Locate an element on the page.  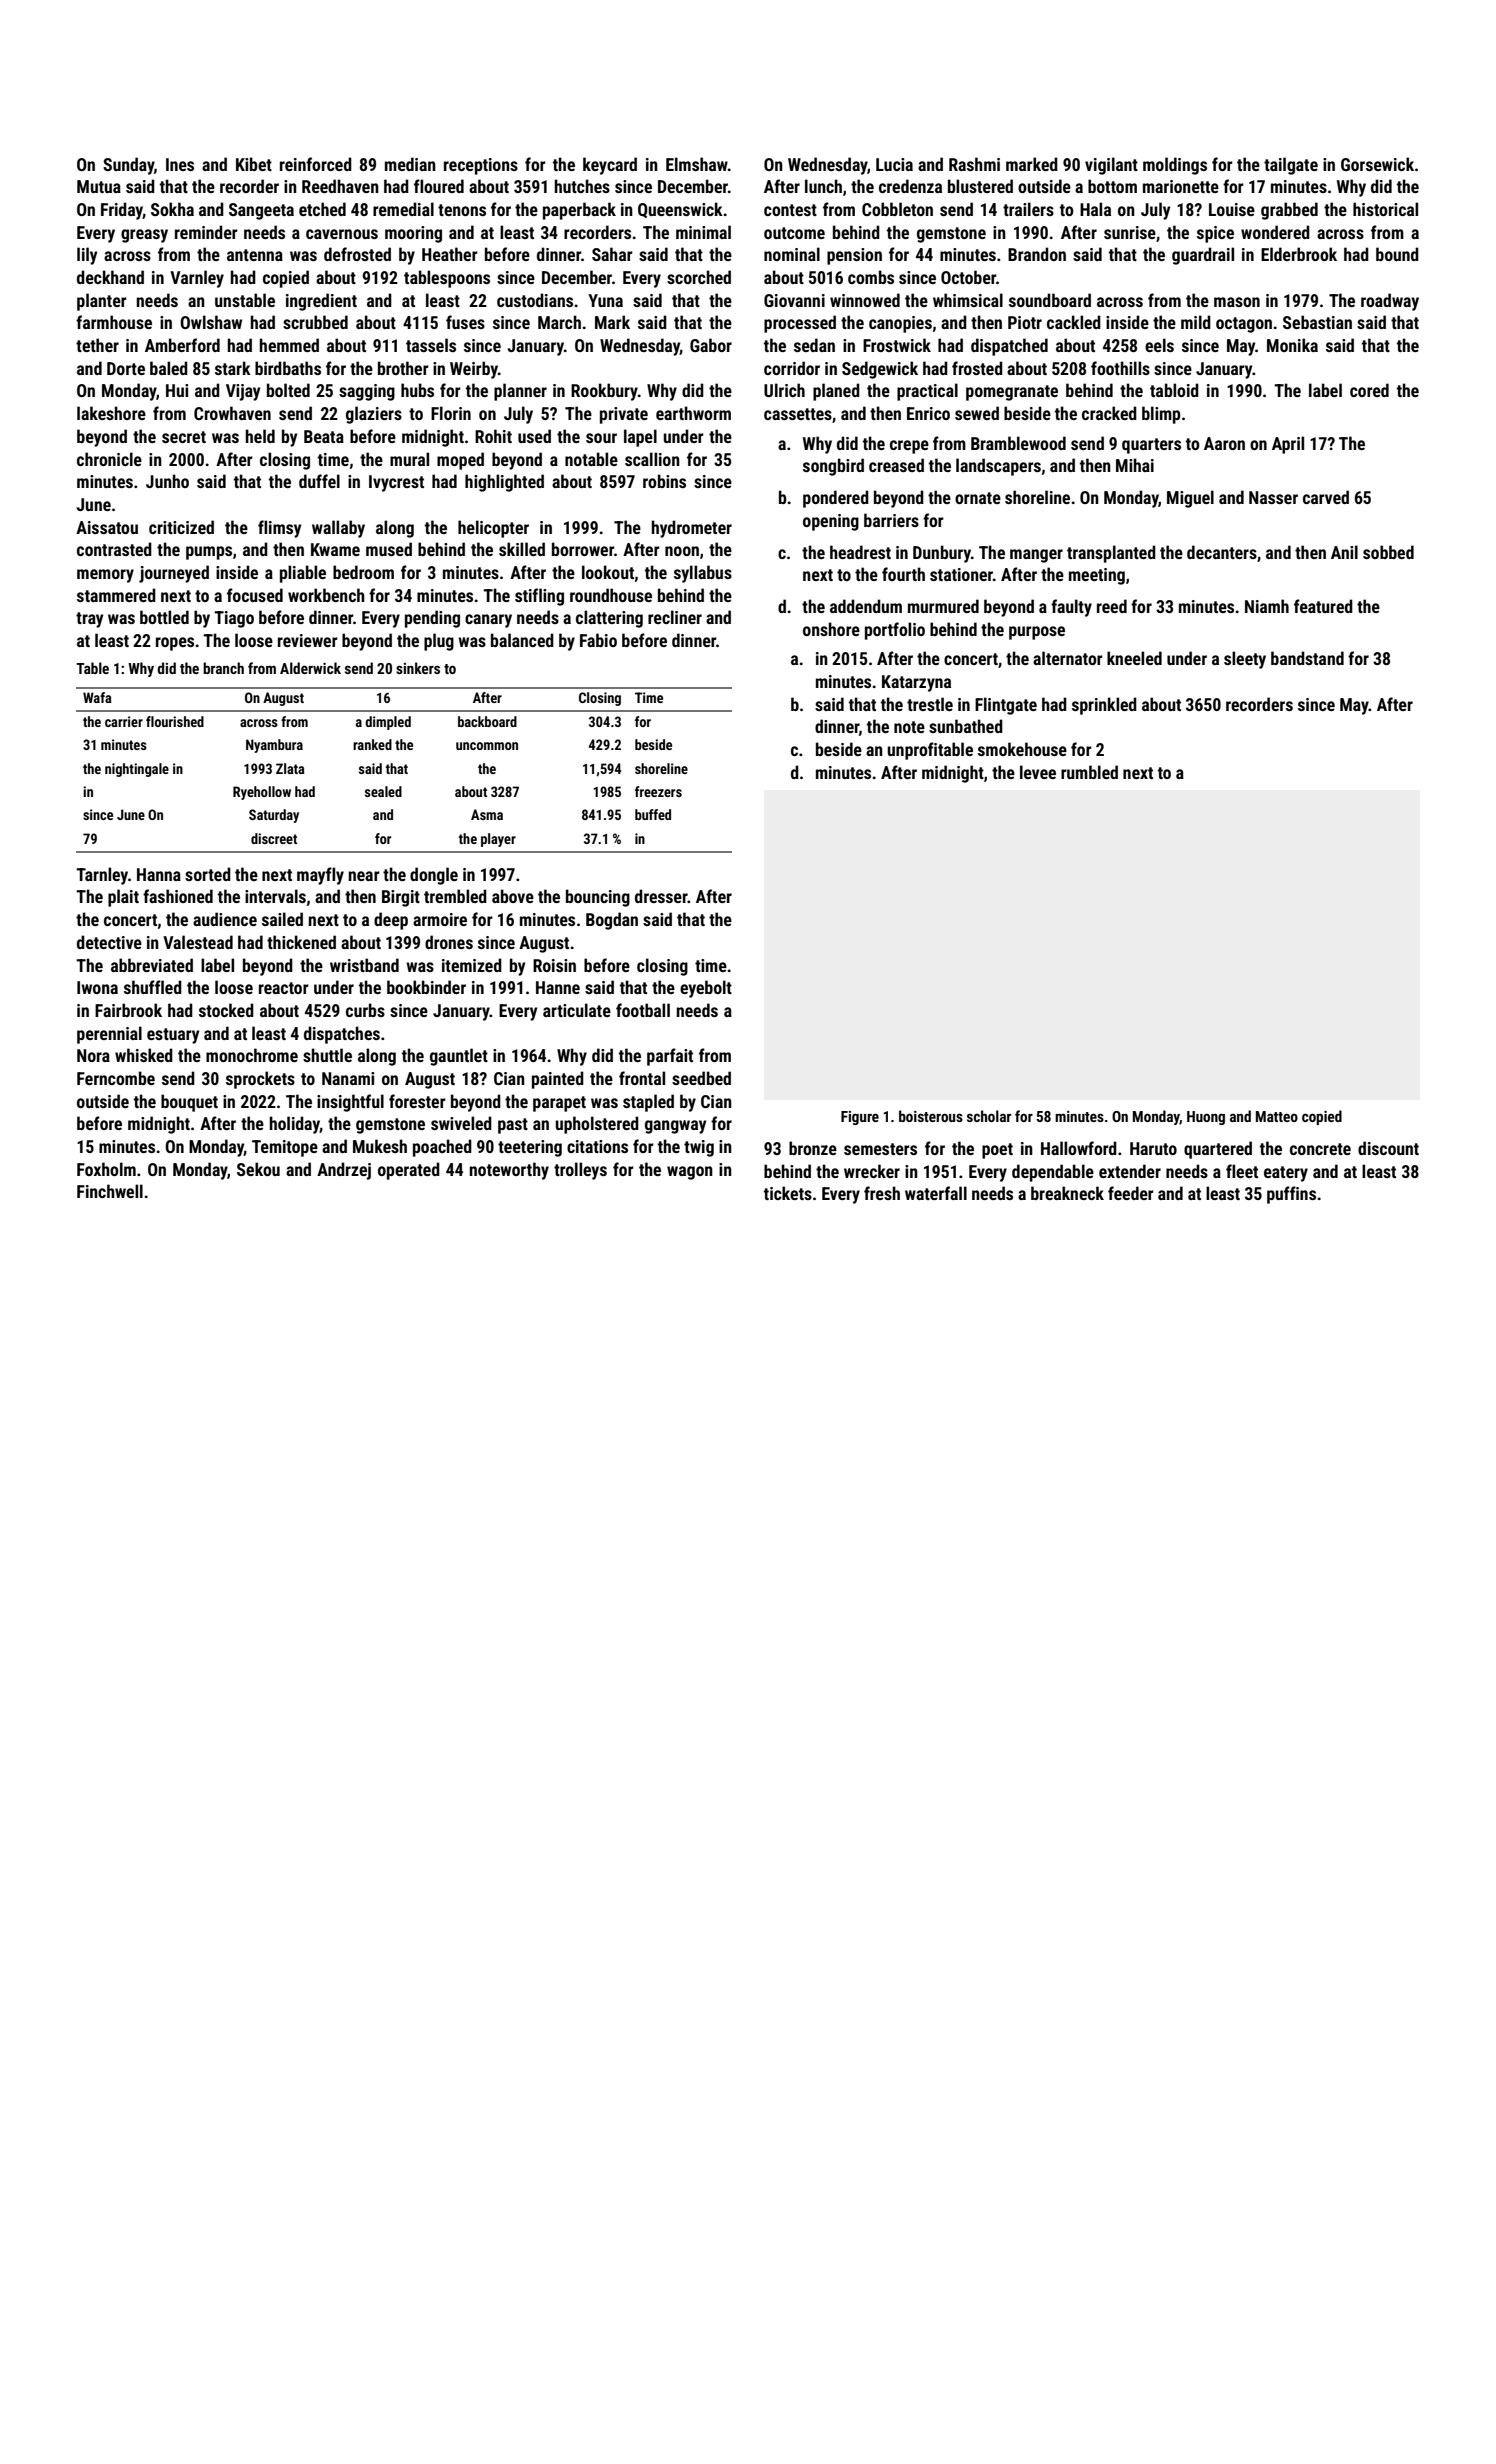
tether is located at coordinates (97, 345).
